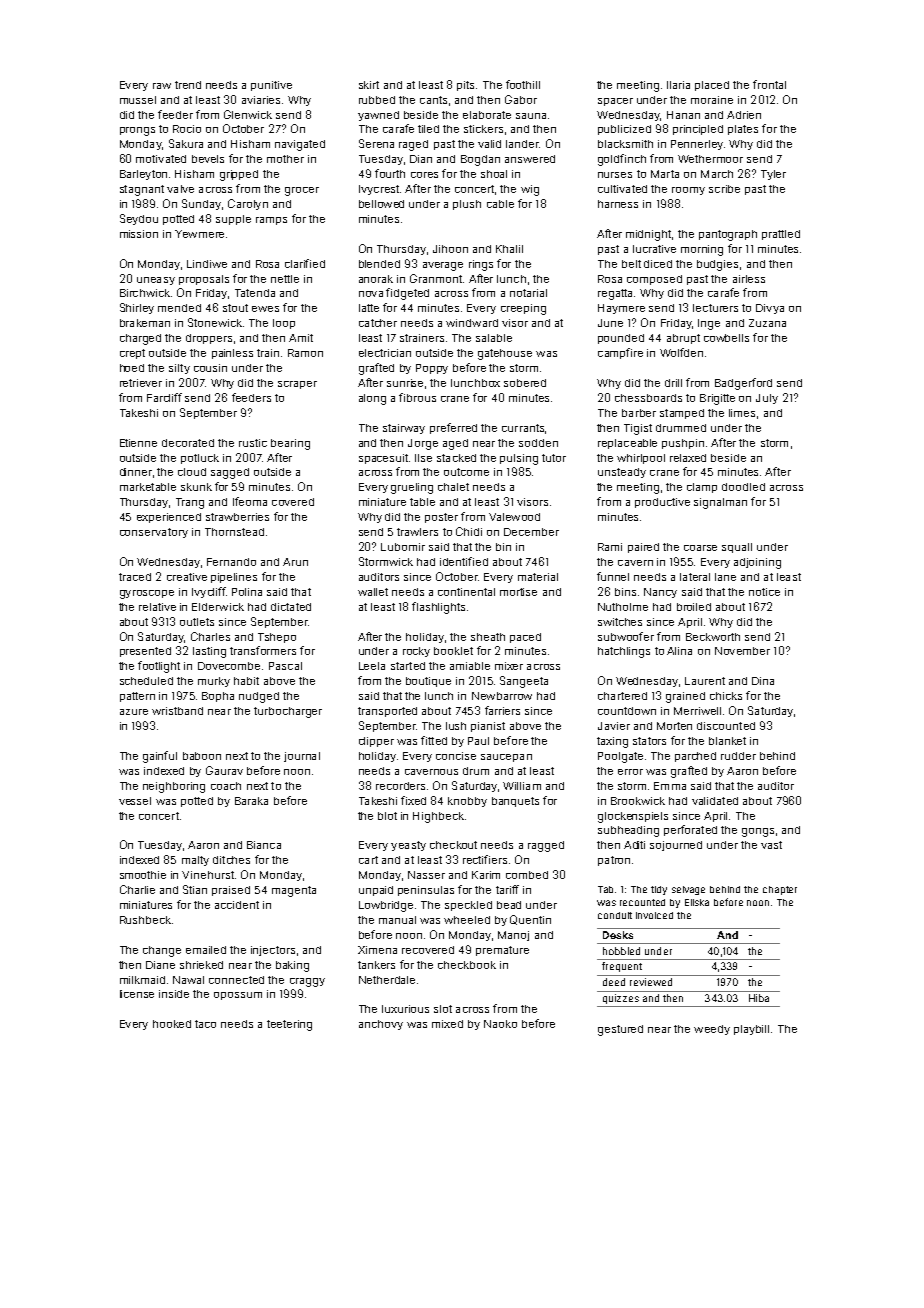 The height and width of the document is (1308, 924). What do you see at coordinates (523, 309) in the document?
I see `creeping` at bounding box center [523, 309].
